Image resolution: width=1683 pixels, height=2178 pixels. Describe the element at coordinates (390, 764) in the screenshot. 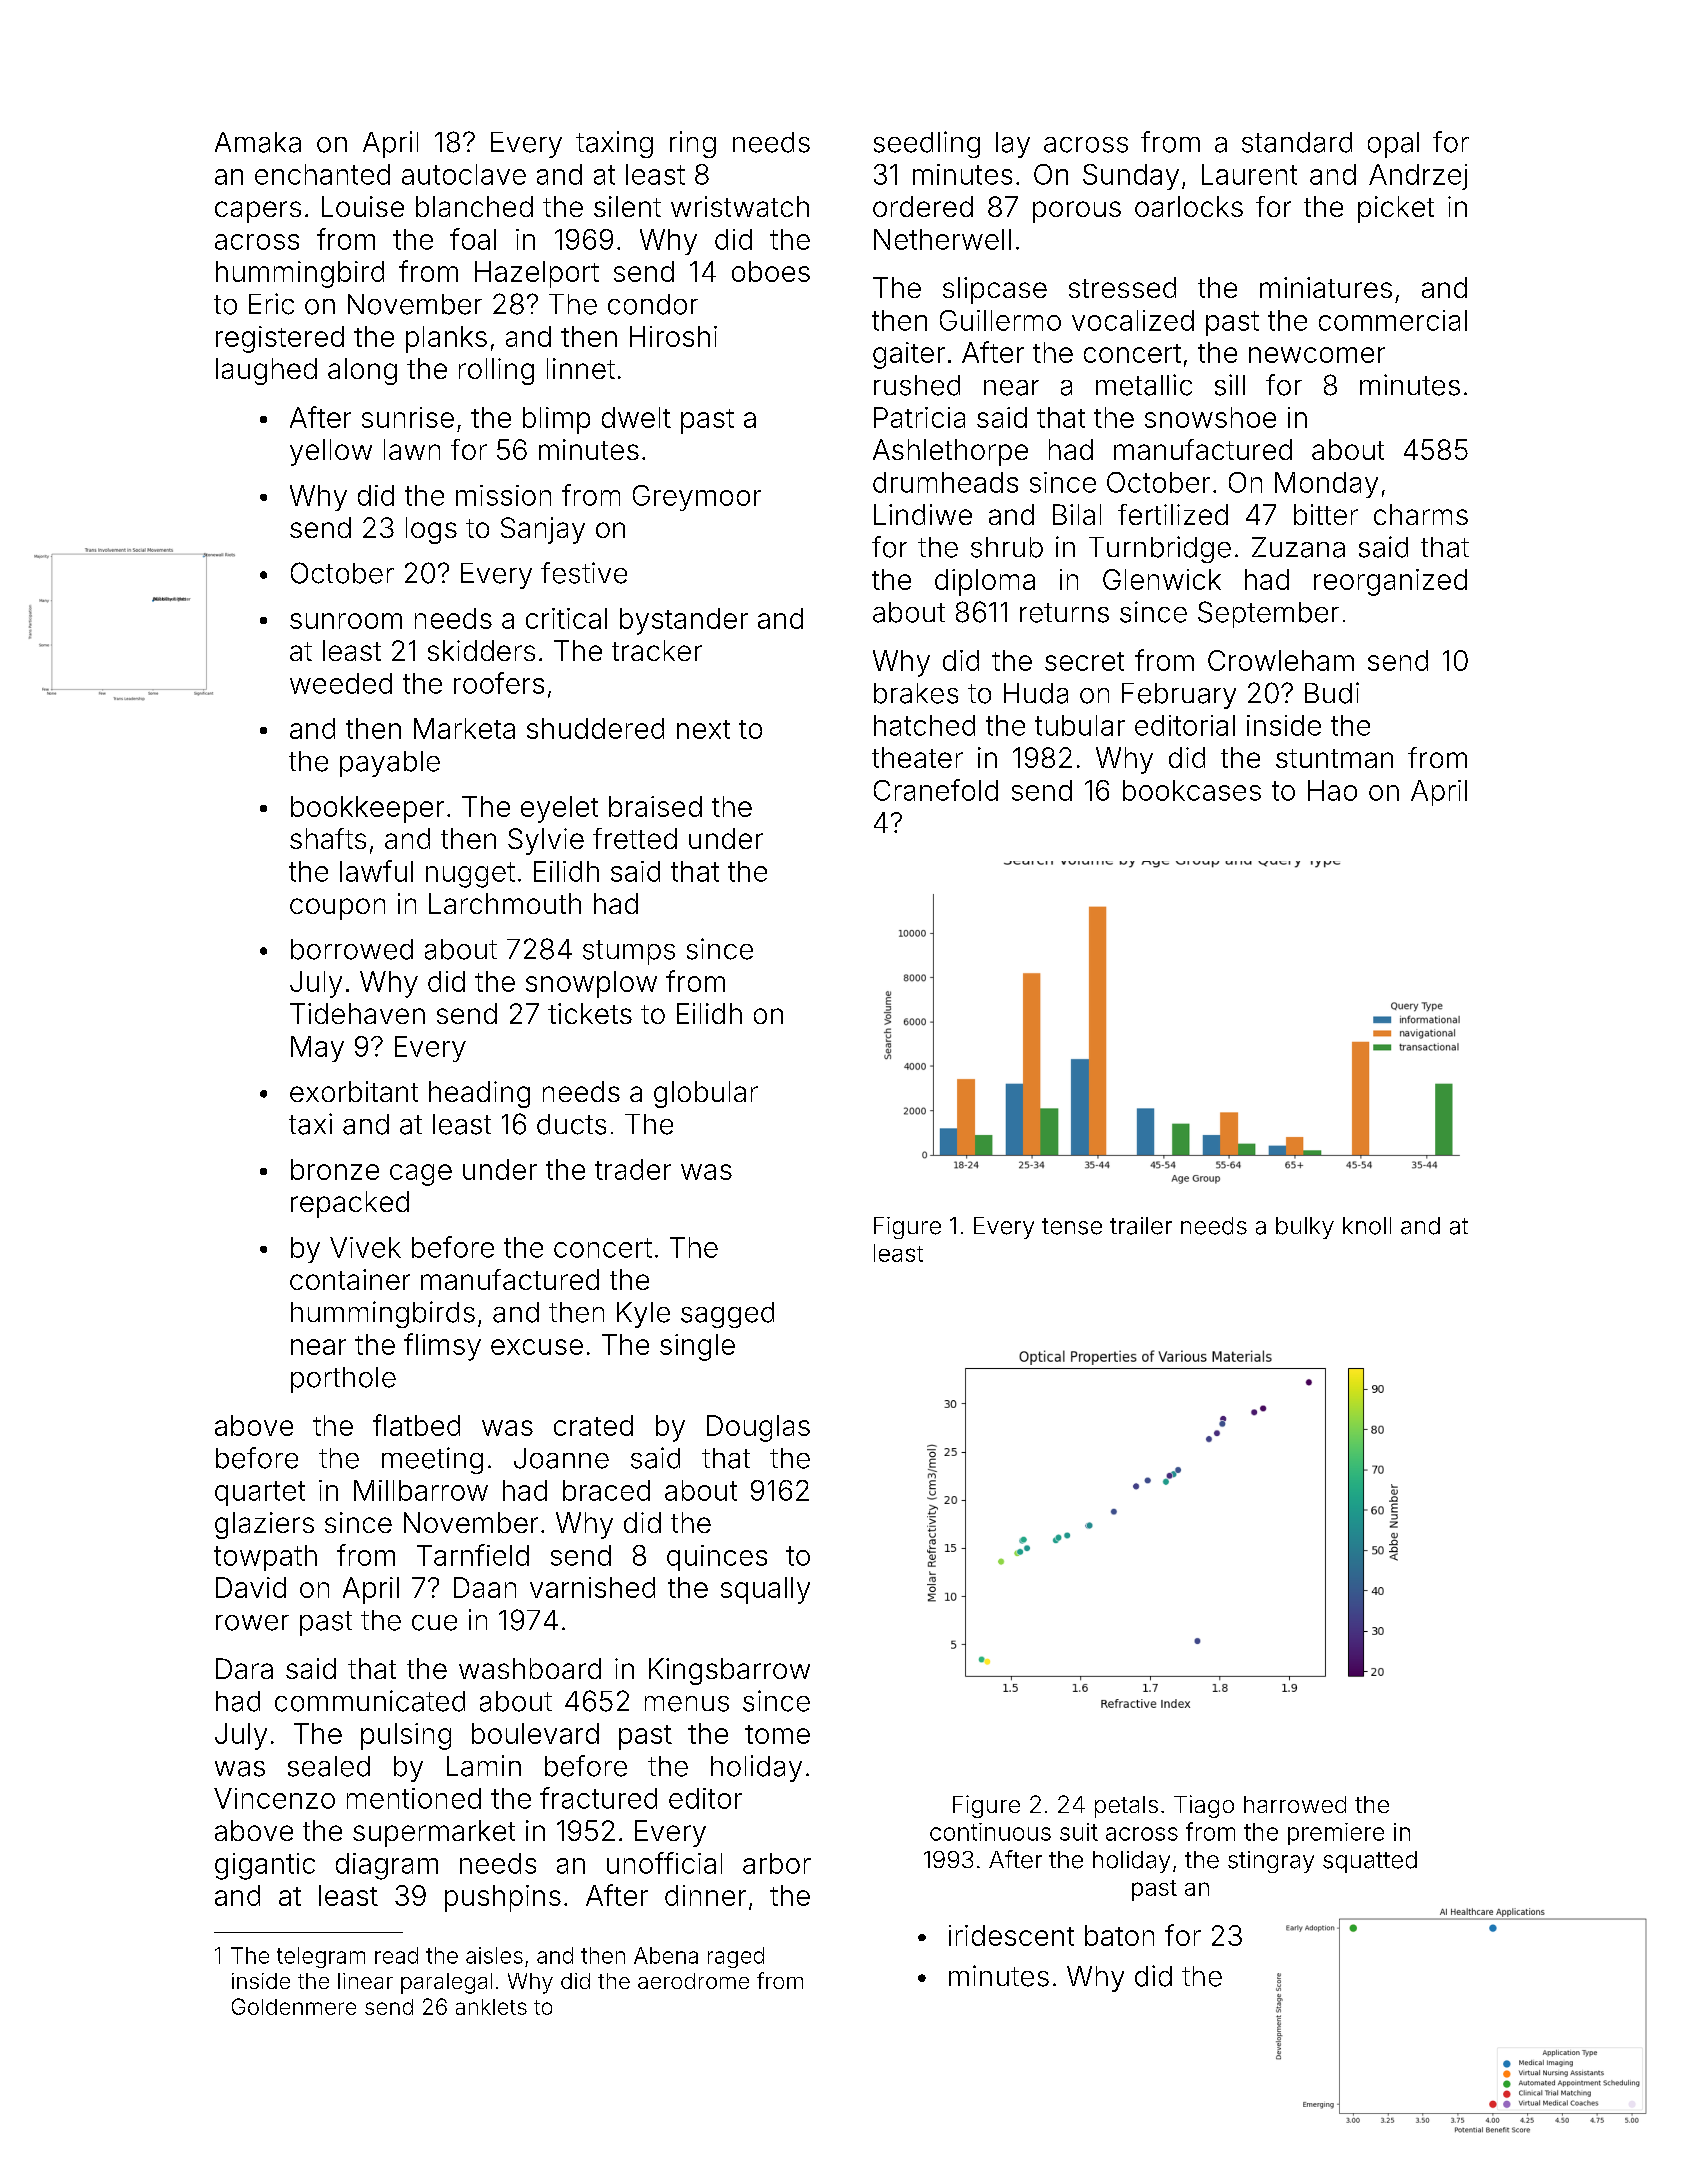

I see `payable` at that location.
